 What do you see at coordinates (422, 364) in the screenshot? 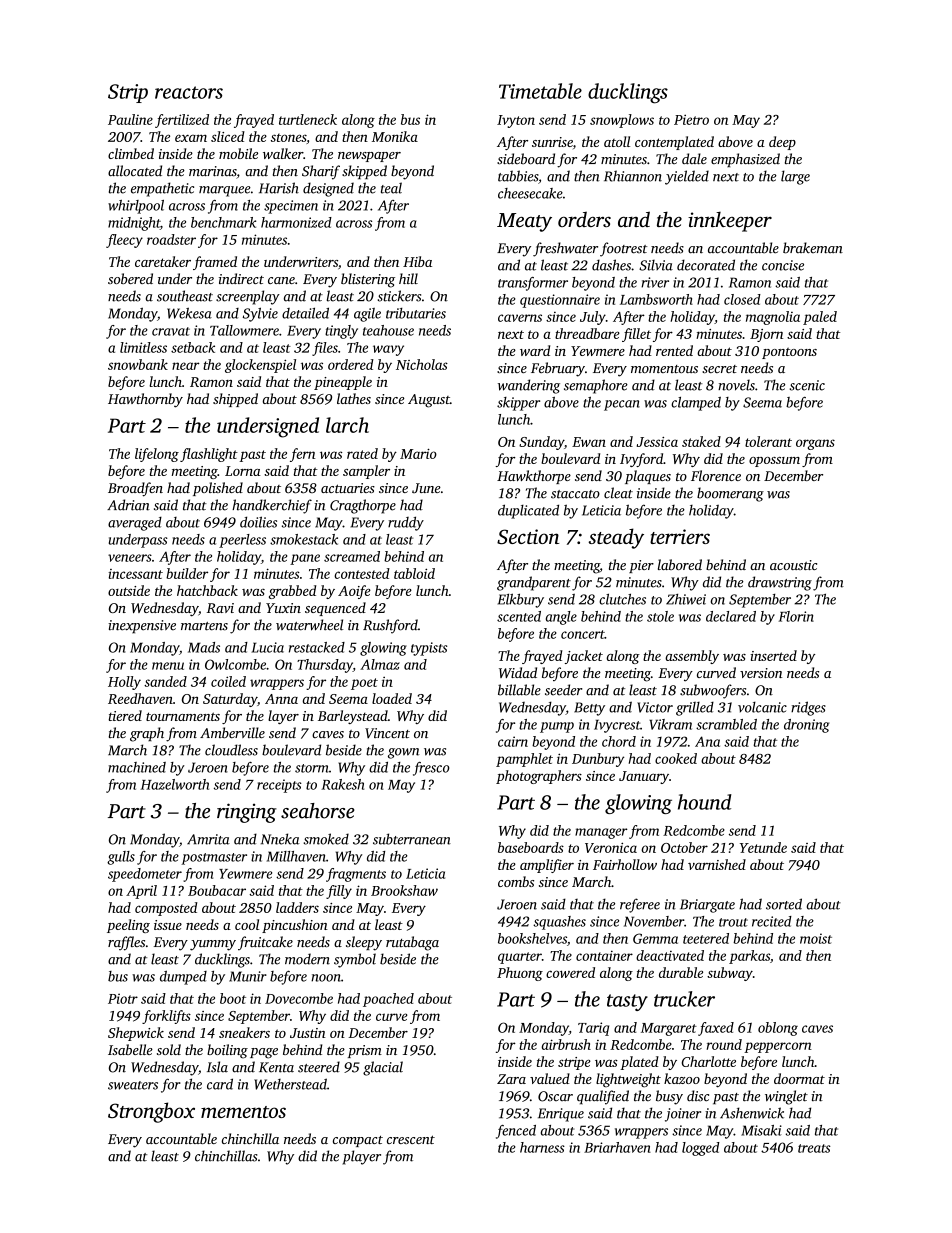
I see `Nicholas` at bounding box center [422, 364].
